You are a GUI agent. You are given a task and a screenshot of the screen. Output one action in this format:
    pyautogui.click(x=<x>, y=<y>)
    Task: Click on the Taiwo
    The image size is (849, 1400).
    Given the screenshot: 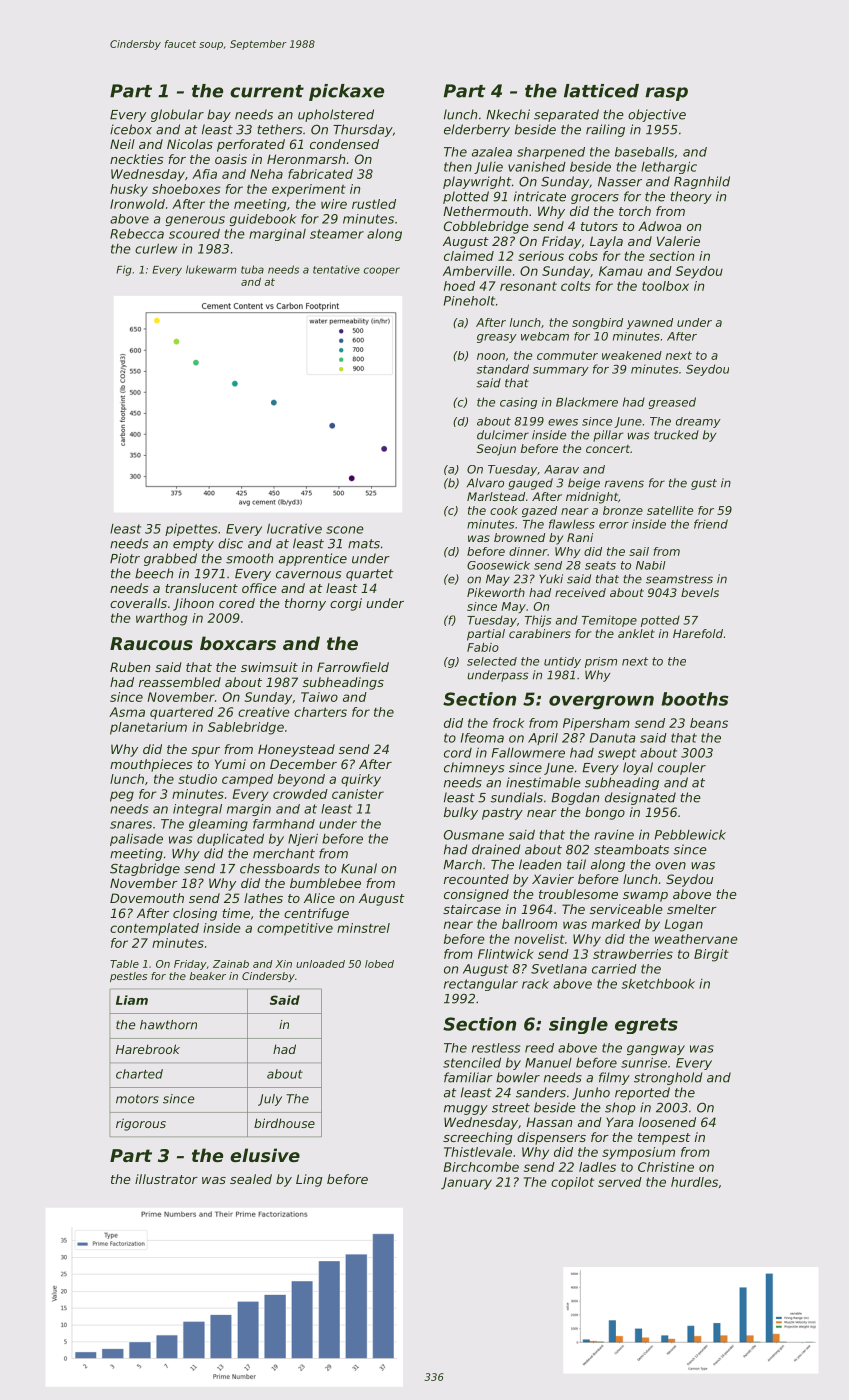 What is the action you would take?
    pyautogui.click(x=319, y=697)
